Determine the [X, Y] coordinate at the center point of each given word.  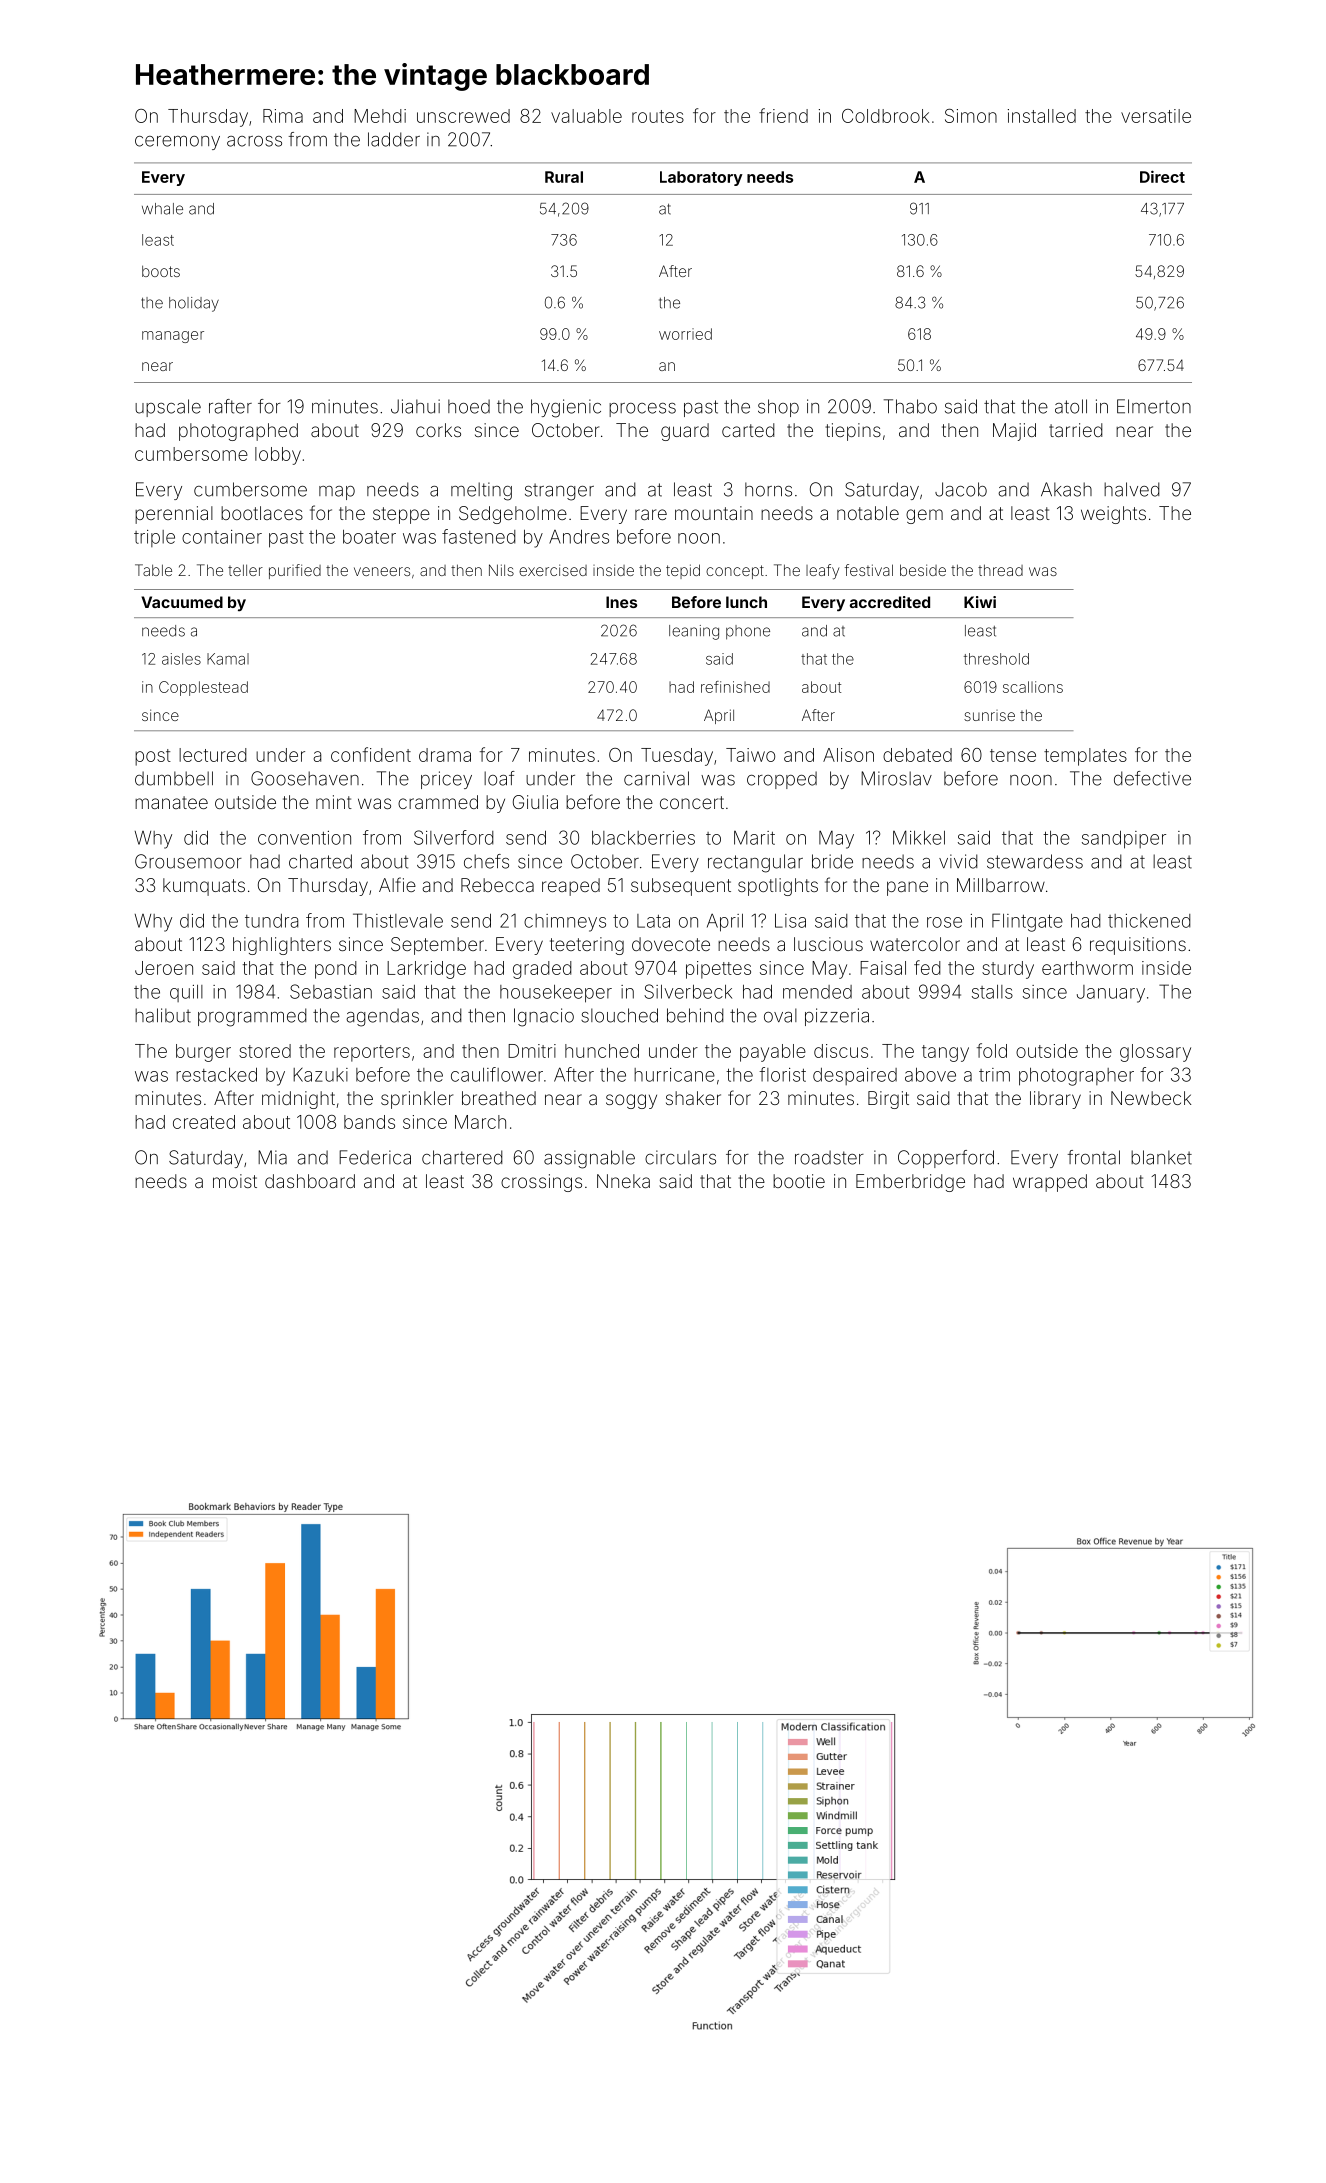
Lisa [790, 920]
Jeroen [164, 968]
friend [783, 115]
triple [154, 538]
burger [203, 1053]
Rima [283, 116]
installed [1042, 116]
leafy [822, 571]
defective [1152, 778]
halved [1132, 489]
